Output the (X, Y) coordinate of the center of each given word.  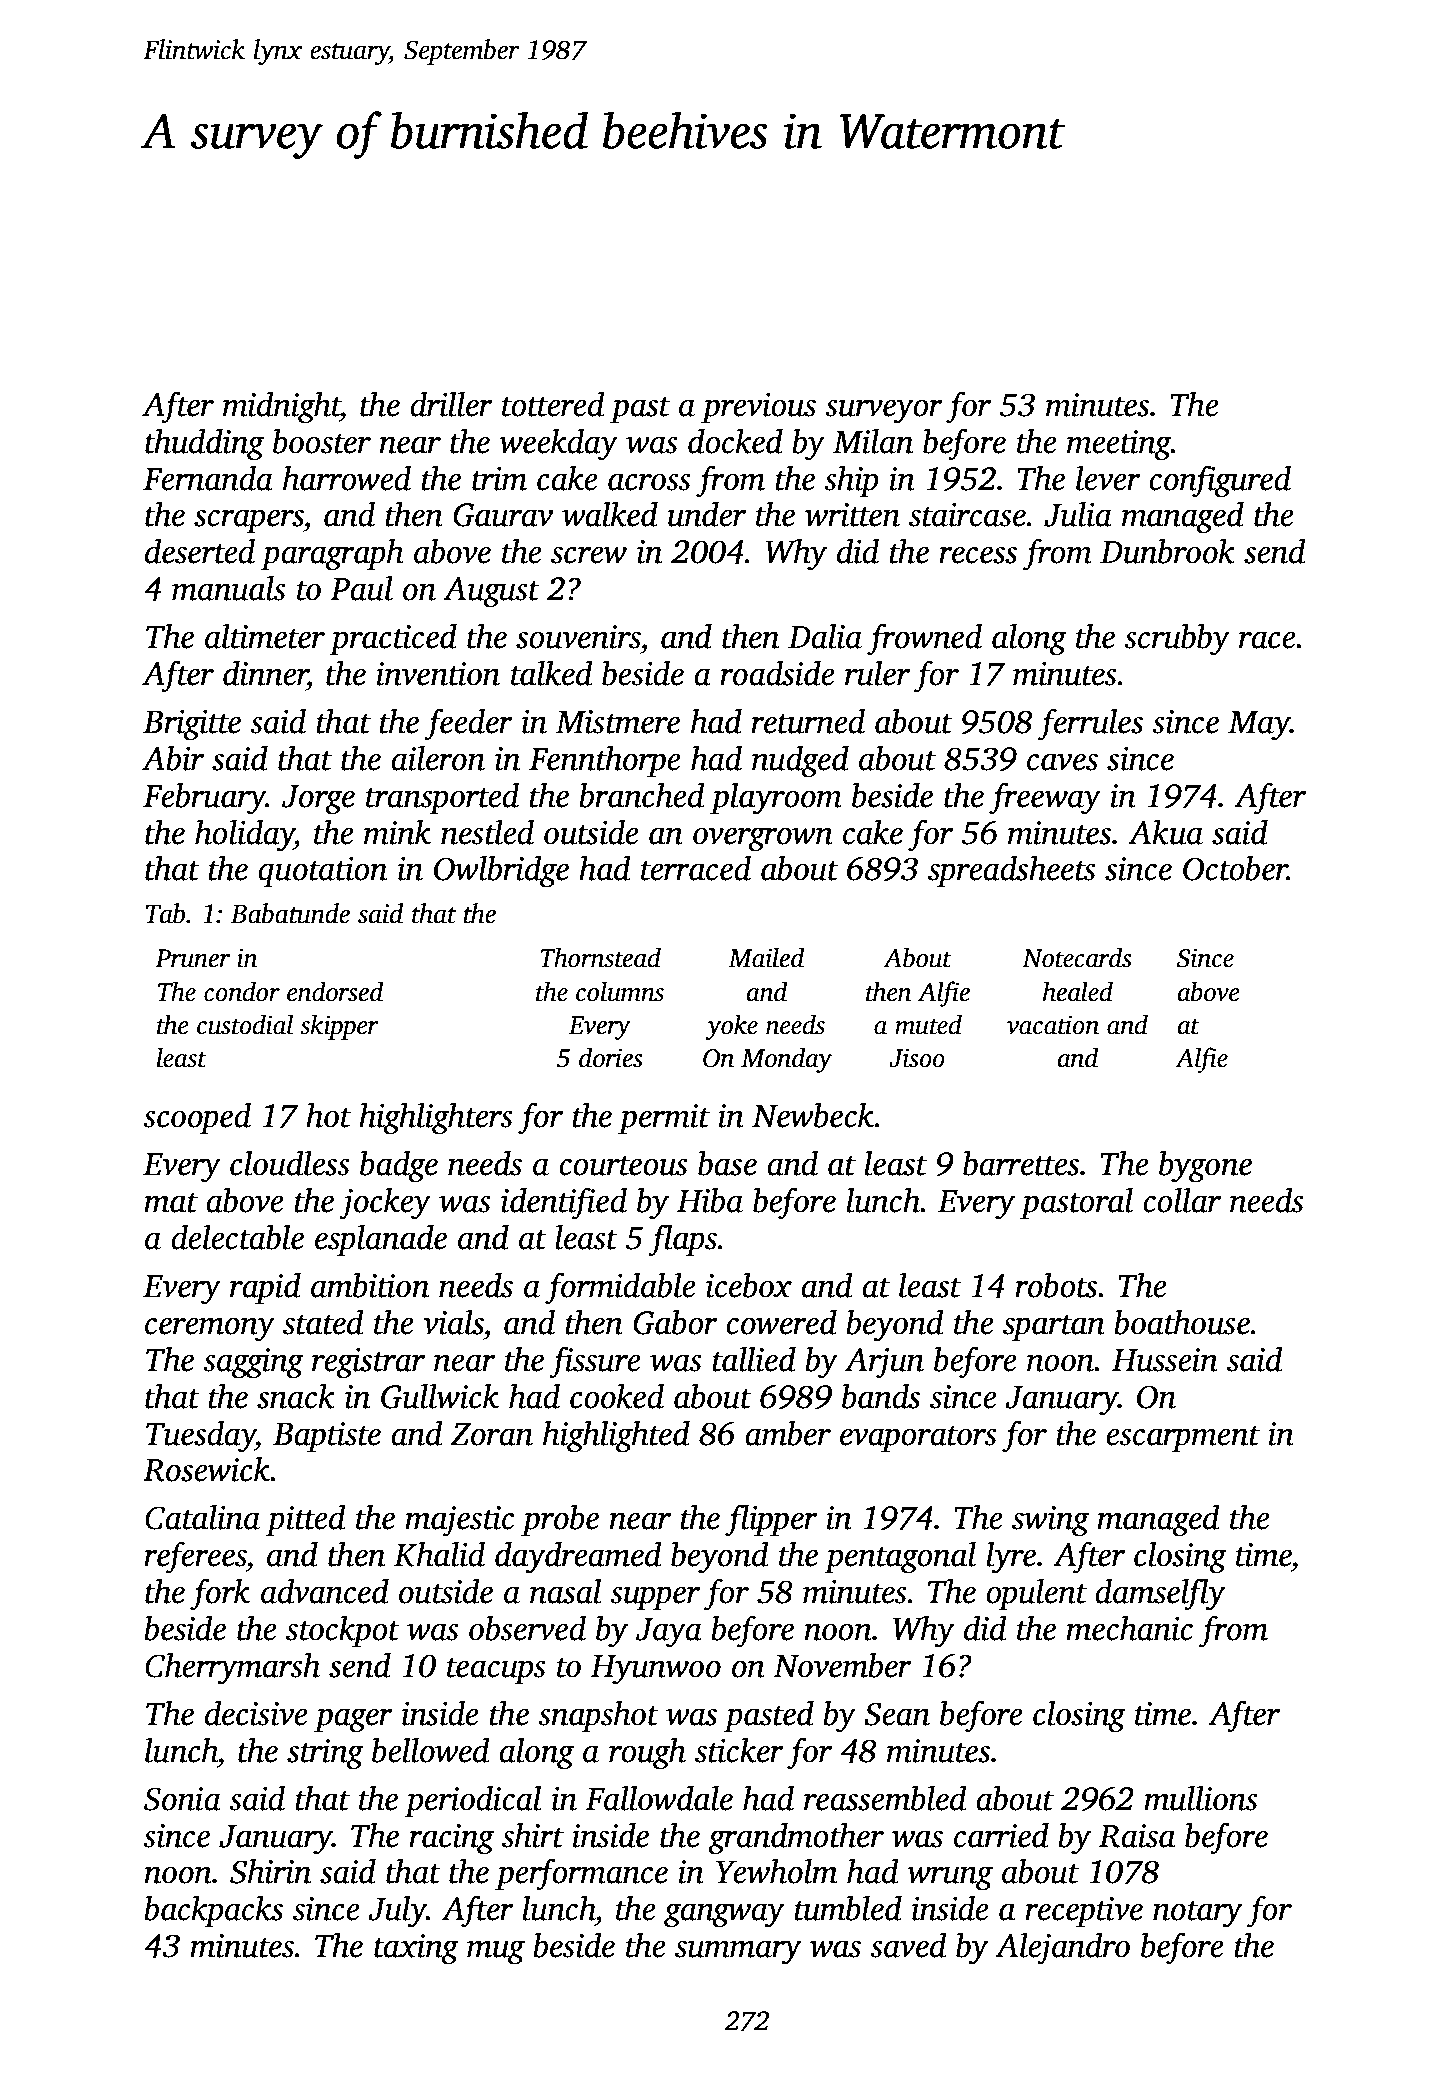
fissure (595, 1362)
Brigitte (192, 725)
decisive (256, 1713)
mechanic (1129, 1628)
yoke (731, 1027)
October (1235, 868)
